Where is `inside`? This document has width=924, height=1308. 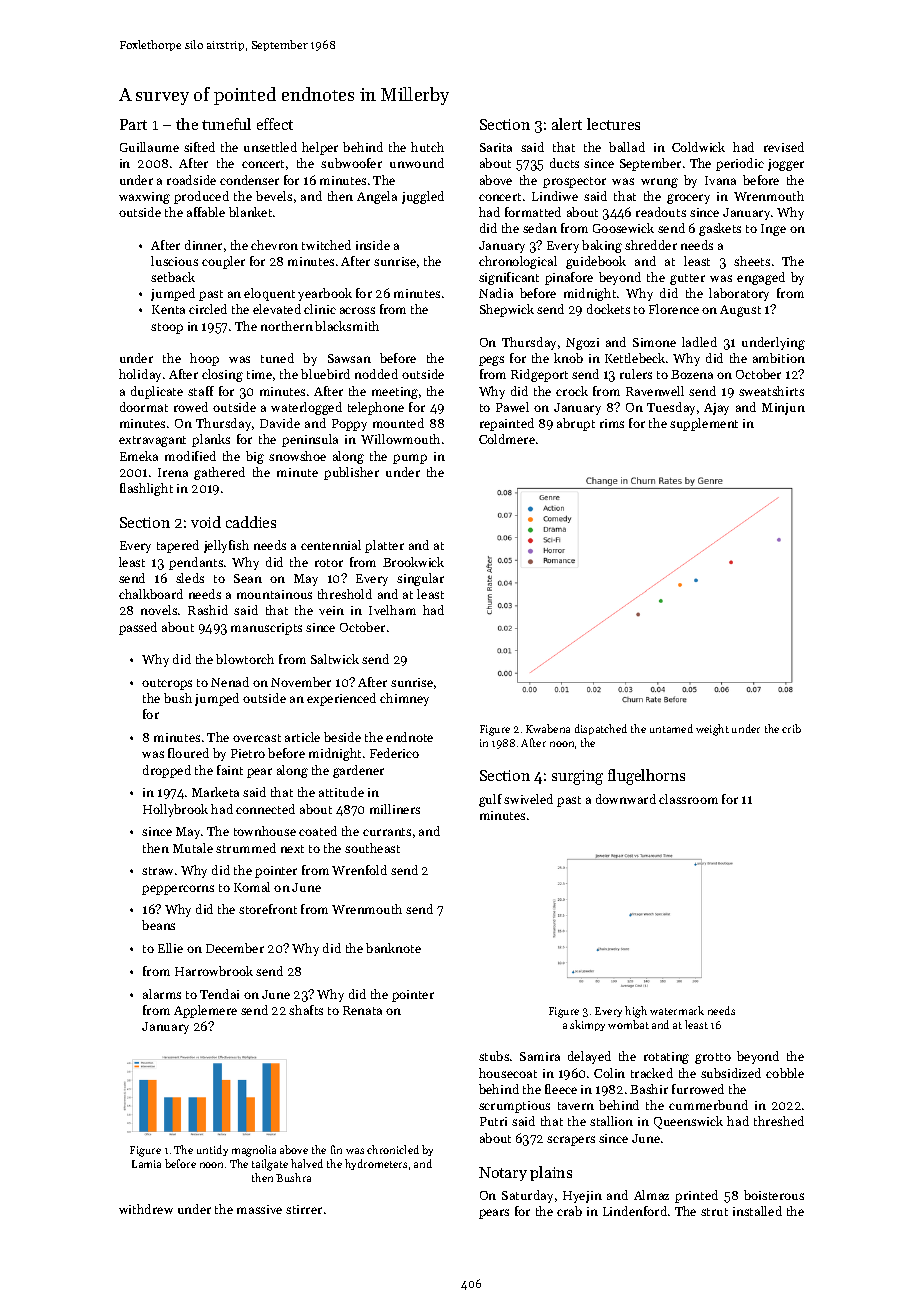 inside is located at coordinates (373, 245).
